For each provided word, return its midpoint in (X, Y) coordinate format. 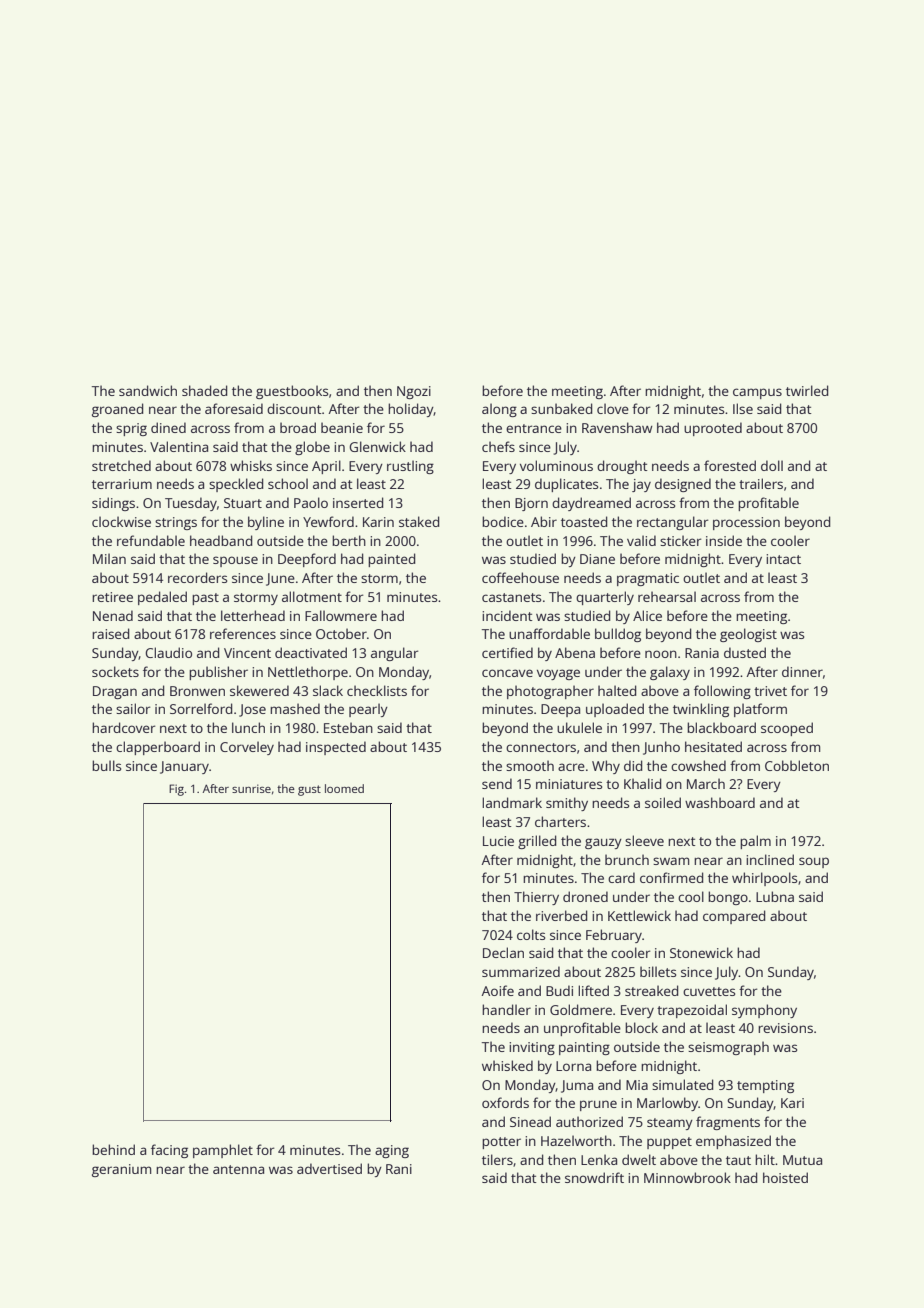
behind (113, 1149)
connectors (541, 747)
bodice (503, 521)
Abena (575, 652)
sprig (131, 429)
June (280, 579)
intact (783, 559)
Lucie (498, 841)
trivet (770, 691)
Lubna (775, 896)
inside (724, 540)
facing (169, 1151)
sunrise (251, 788)
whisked (507, 1065)
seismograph (728, 1048)
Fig (176, 790)
